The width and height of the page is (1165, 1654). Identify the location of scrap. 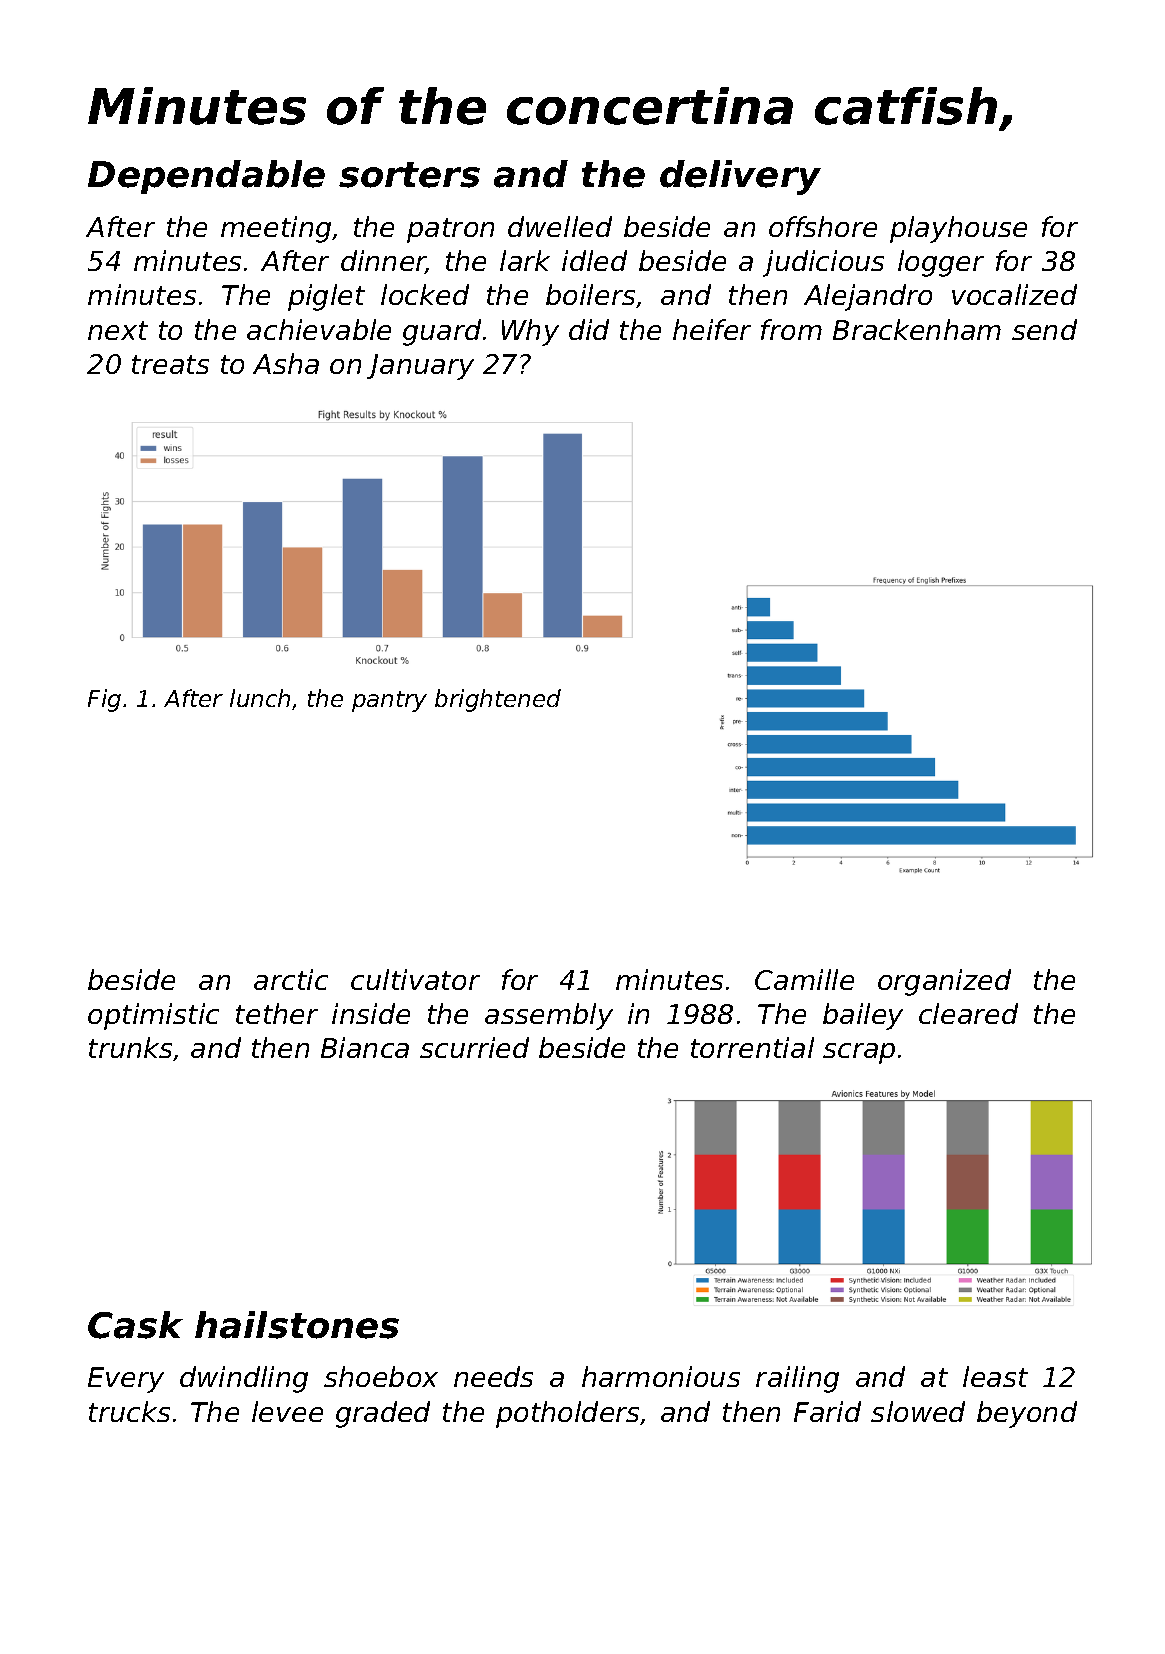
(859, 1053).
